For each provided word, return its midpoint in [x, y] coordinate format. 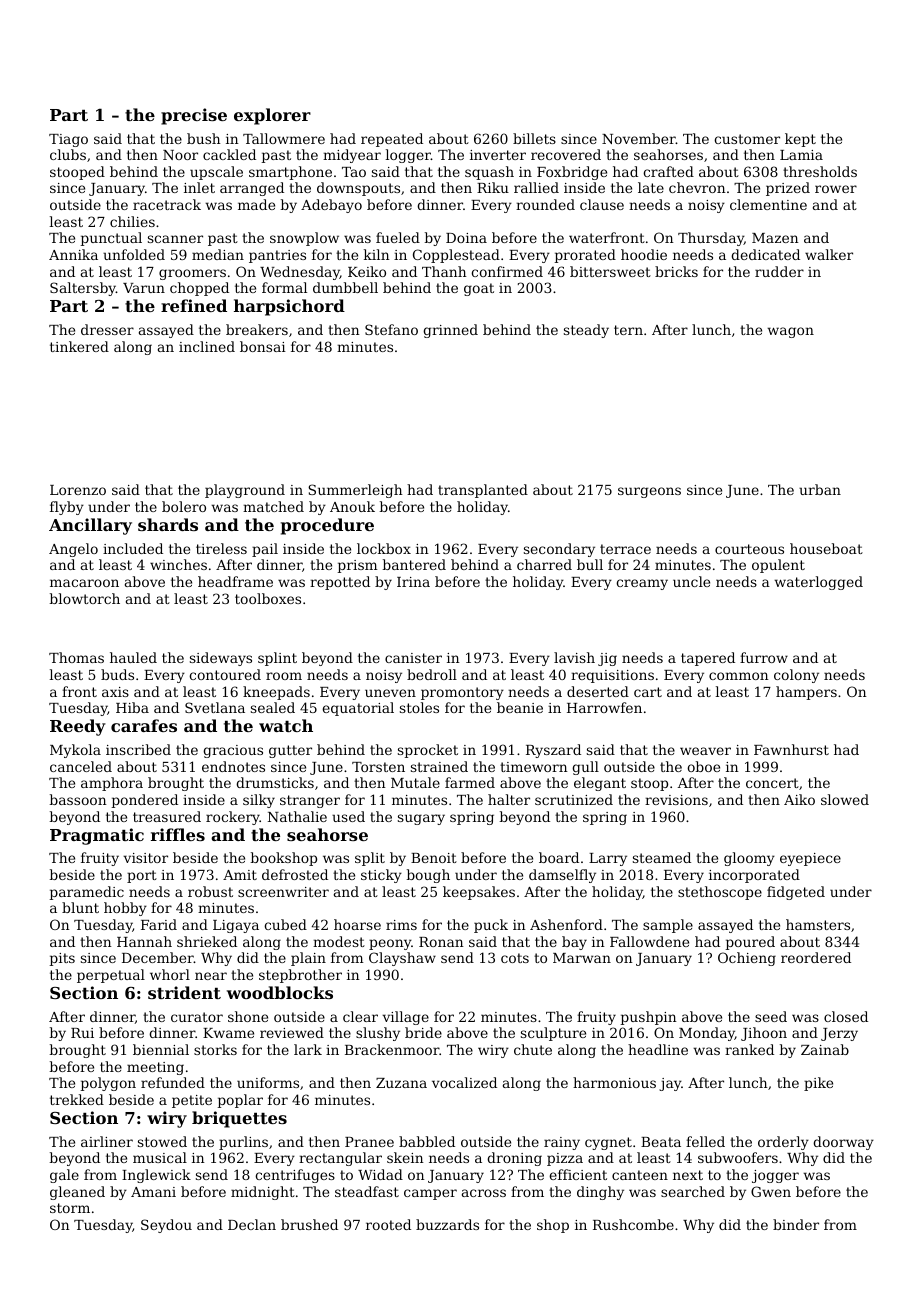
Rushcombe [633, 1224]
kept [800, 140]
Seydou [166, 1226]
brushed [309, 1224]
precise [194, 116]
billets [534, 138]
